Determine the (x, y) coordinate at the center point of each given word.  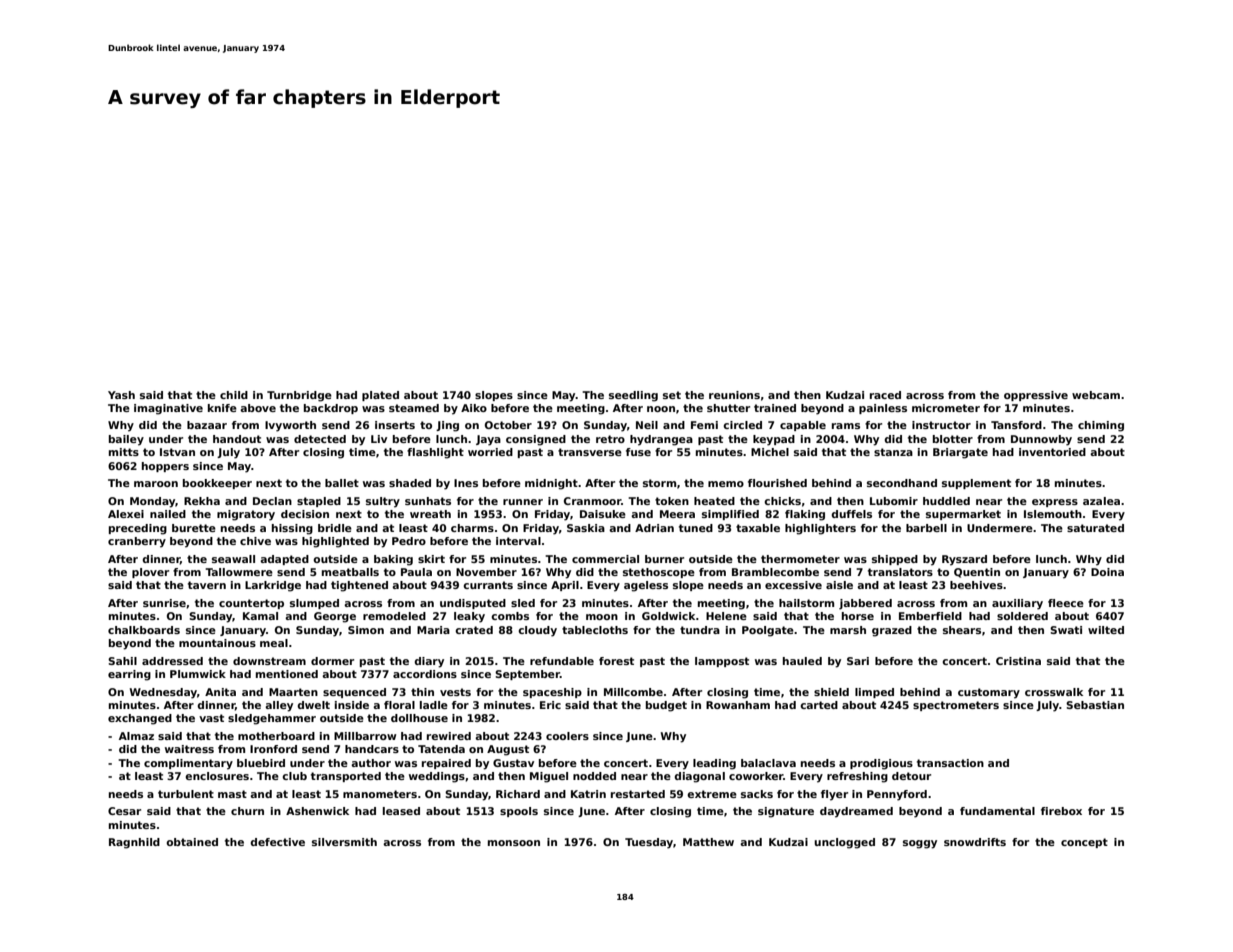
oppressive (1036, 396)
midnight (551, 484)
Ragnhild (134, 843)
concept (1084, 843)
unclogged (844, 843)
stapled (319, 502)
